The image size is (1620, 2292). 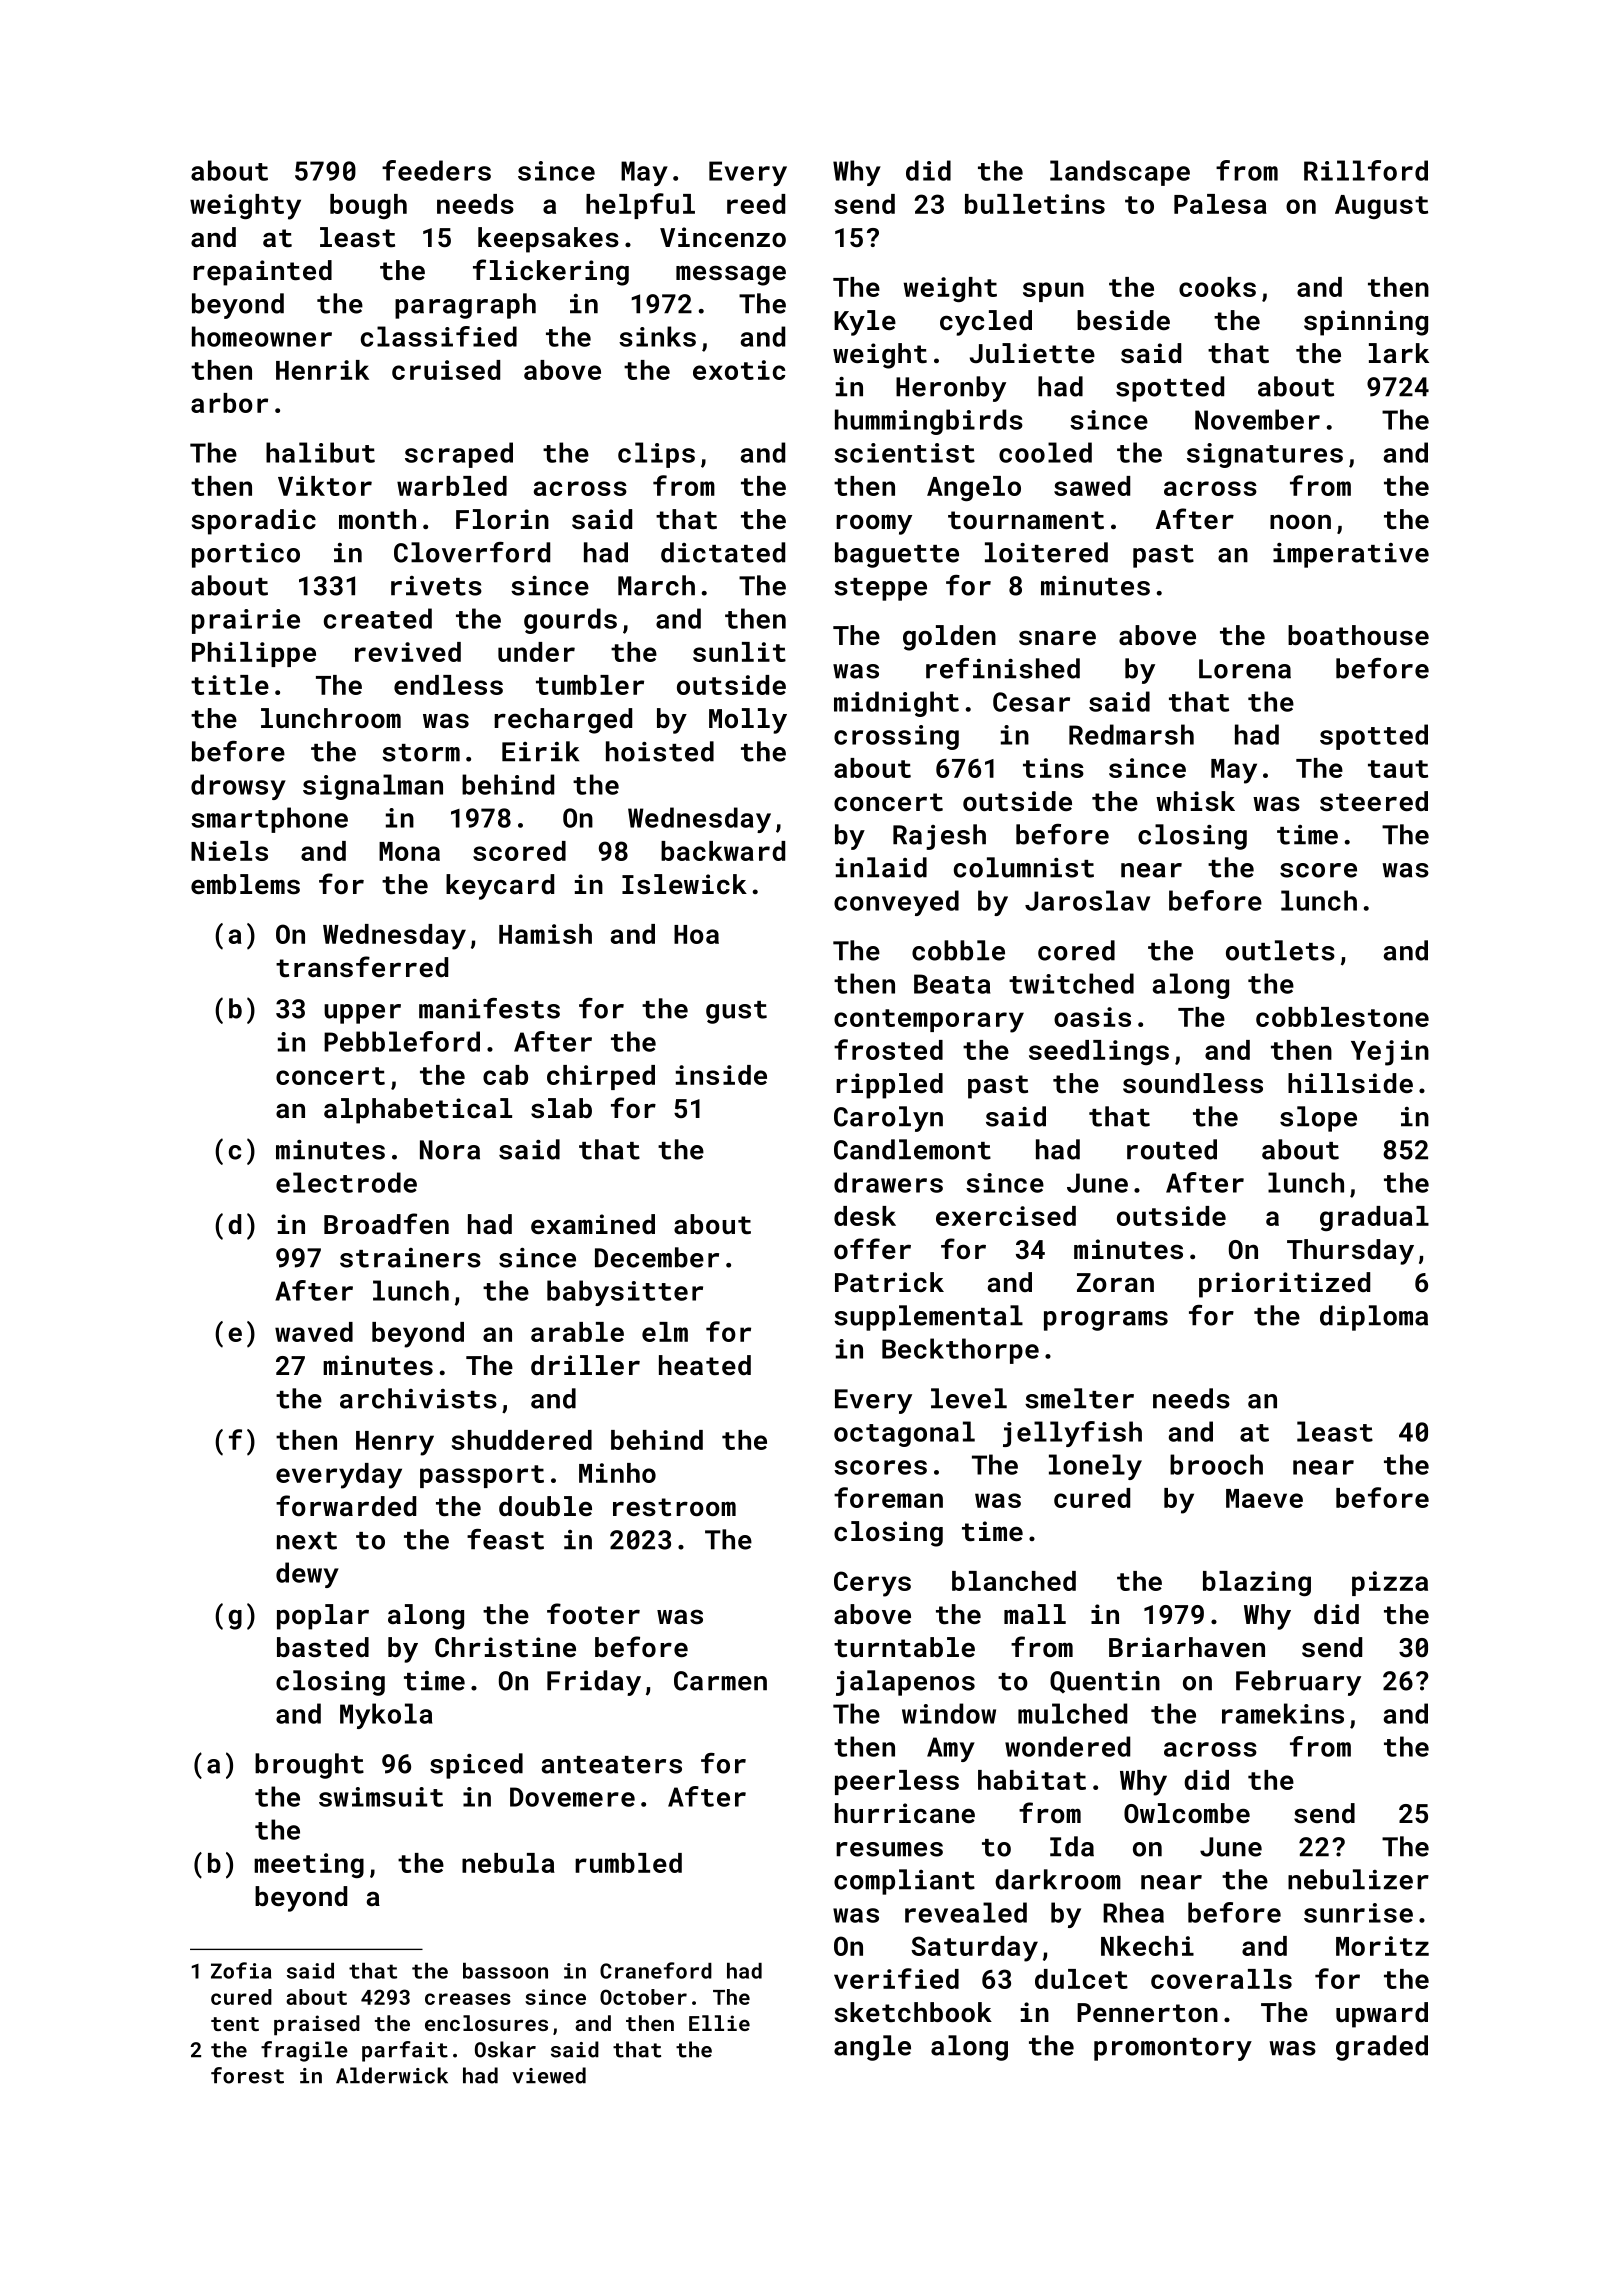 I want to click on flickering, so click(x=551, y=272).
